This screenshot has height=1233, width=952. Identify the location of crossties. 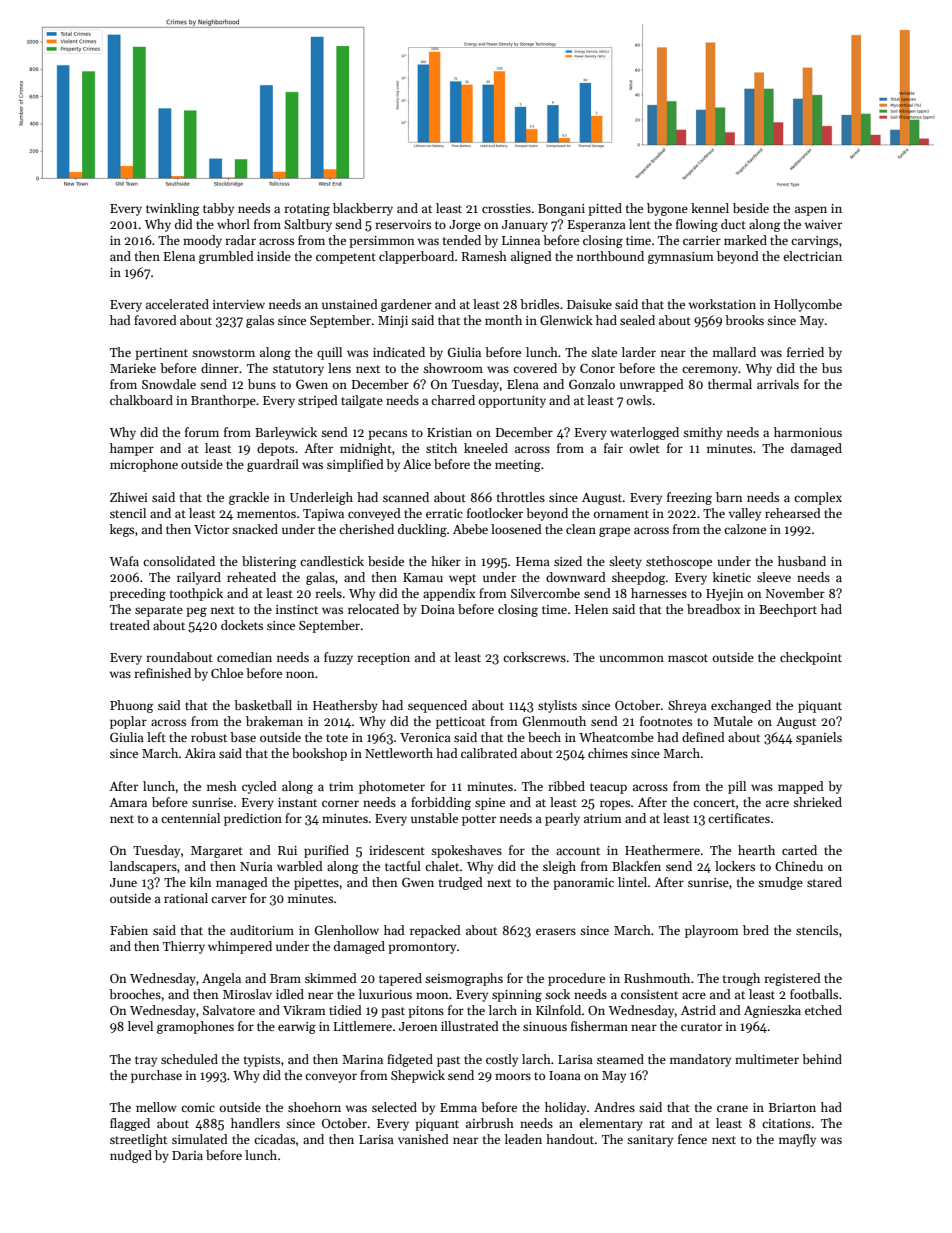
(506, 208).
